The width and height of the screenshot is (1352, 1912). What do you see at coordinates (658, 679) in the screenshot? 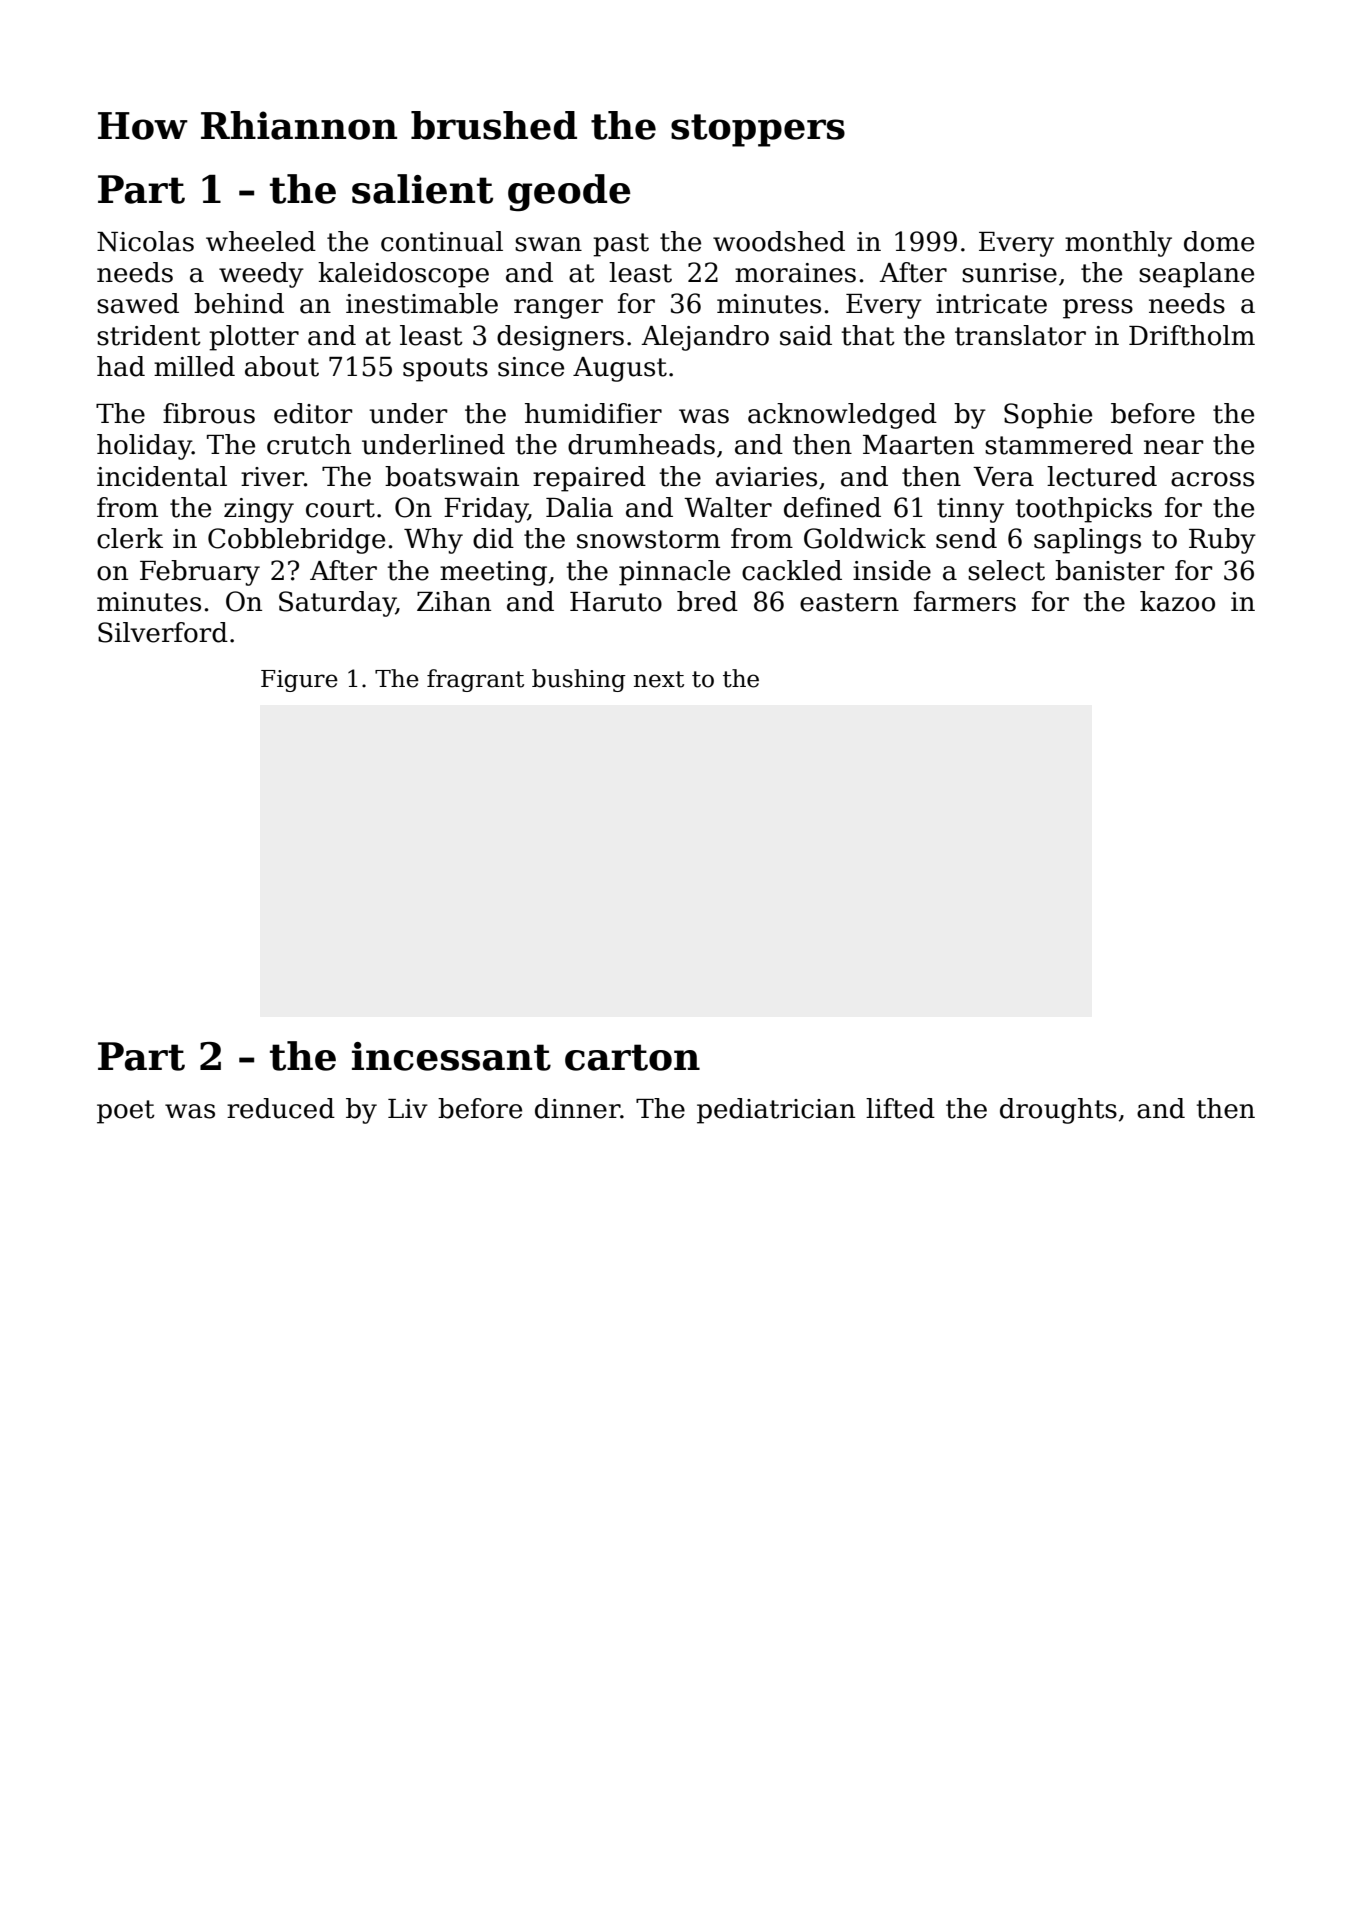
I see `next` at bounding box center [658, 679].
